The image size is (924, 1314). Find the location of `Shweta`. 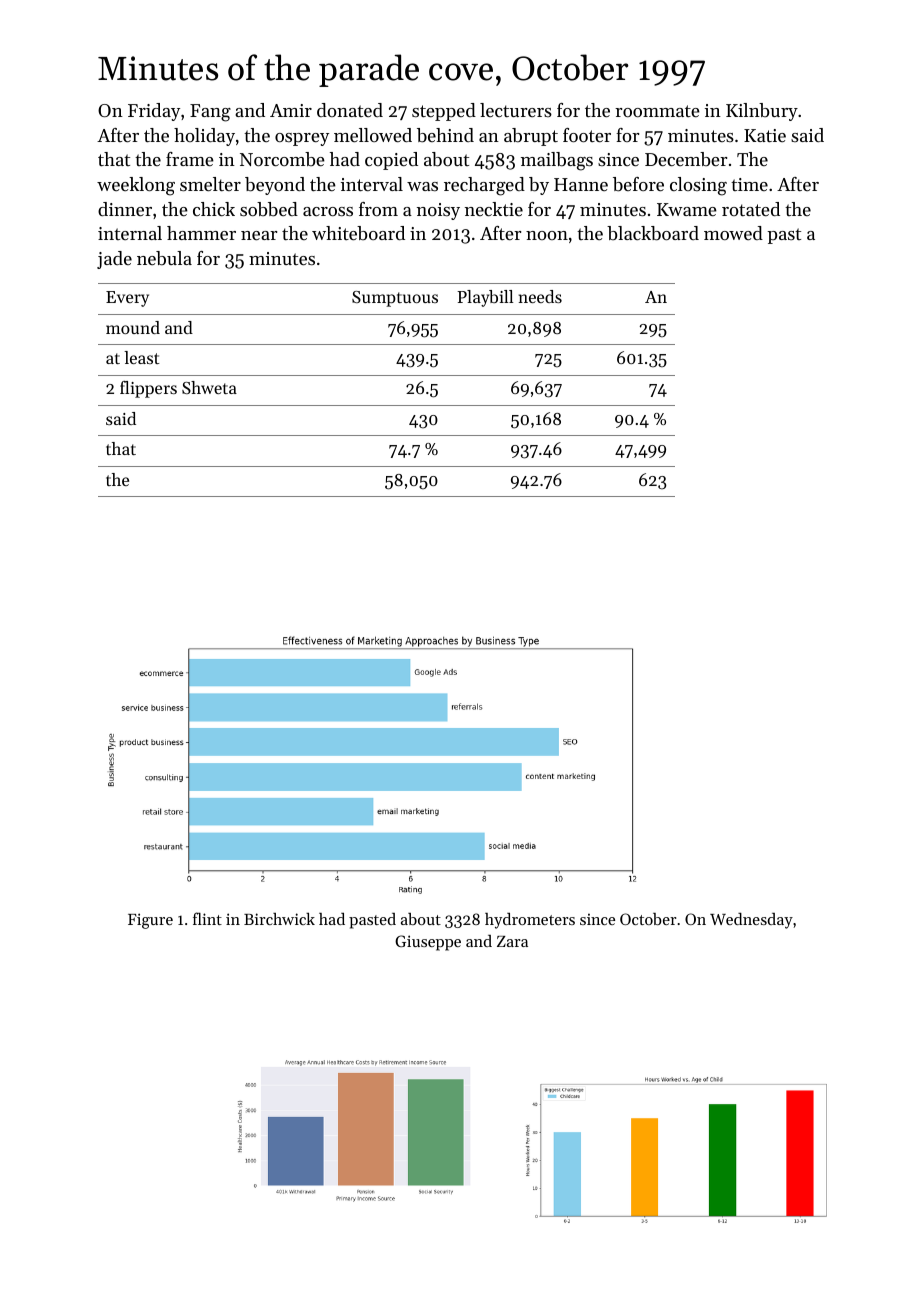

Shweta is located at coordinates (209, 387).
